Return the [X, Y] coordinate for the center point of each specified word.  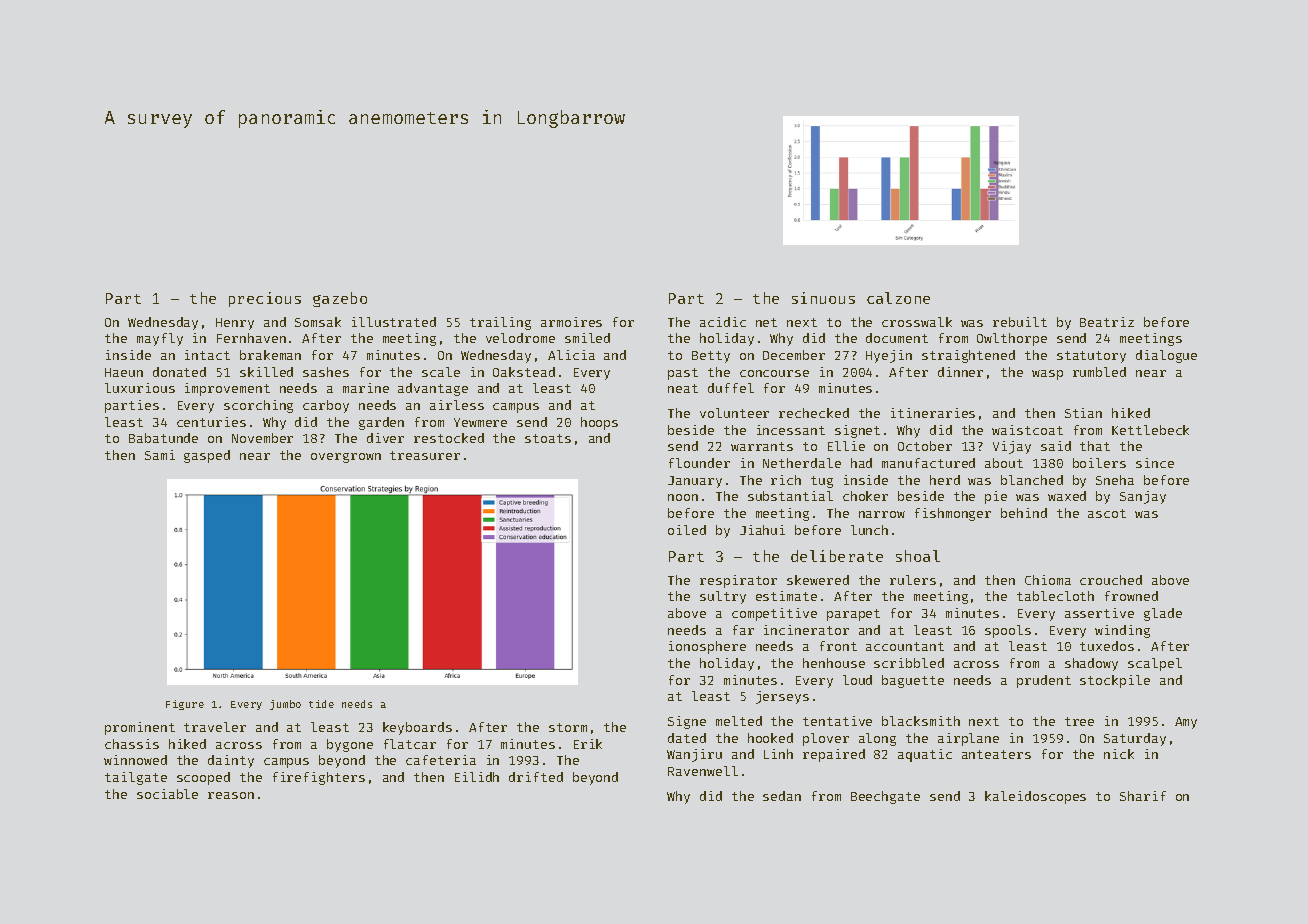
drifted [536, 777]
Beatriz [1107, 322]
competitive [774, 614]
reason [231, 795]
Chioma [1048, 580]
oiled [687, 530]
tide [321, 704]
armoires [571, 322]
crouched [1111, 580]
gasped [207, 456]
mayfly [160, 339]
